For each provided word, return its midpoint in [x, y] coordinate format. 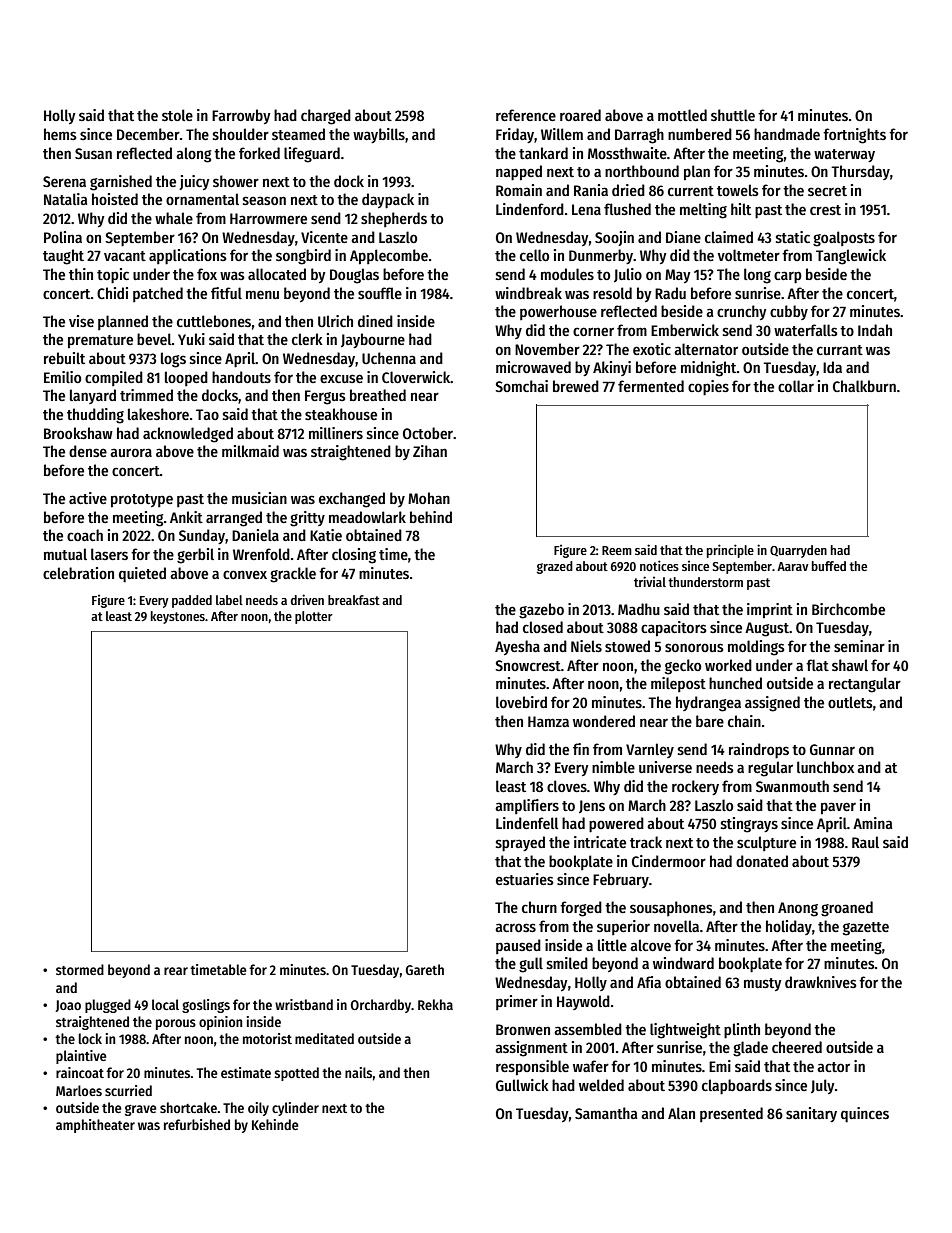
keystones [178, 617]
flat [817, 665]
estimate [246, 1072]
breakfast [354, 600]
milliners [336, 433]
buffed [829, 566]
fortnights [854, 136]
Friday [515, 135]
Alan [681, 1113]
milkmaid [250, 451]
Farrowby [241, 116]
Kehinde [275, 1124]
